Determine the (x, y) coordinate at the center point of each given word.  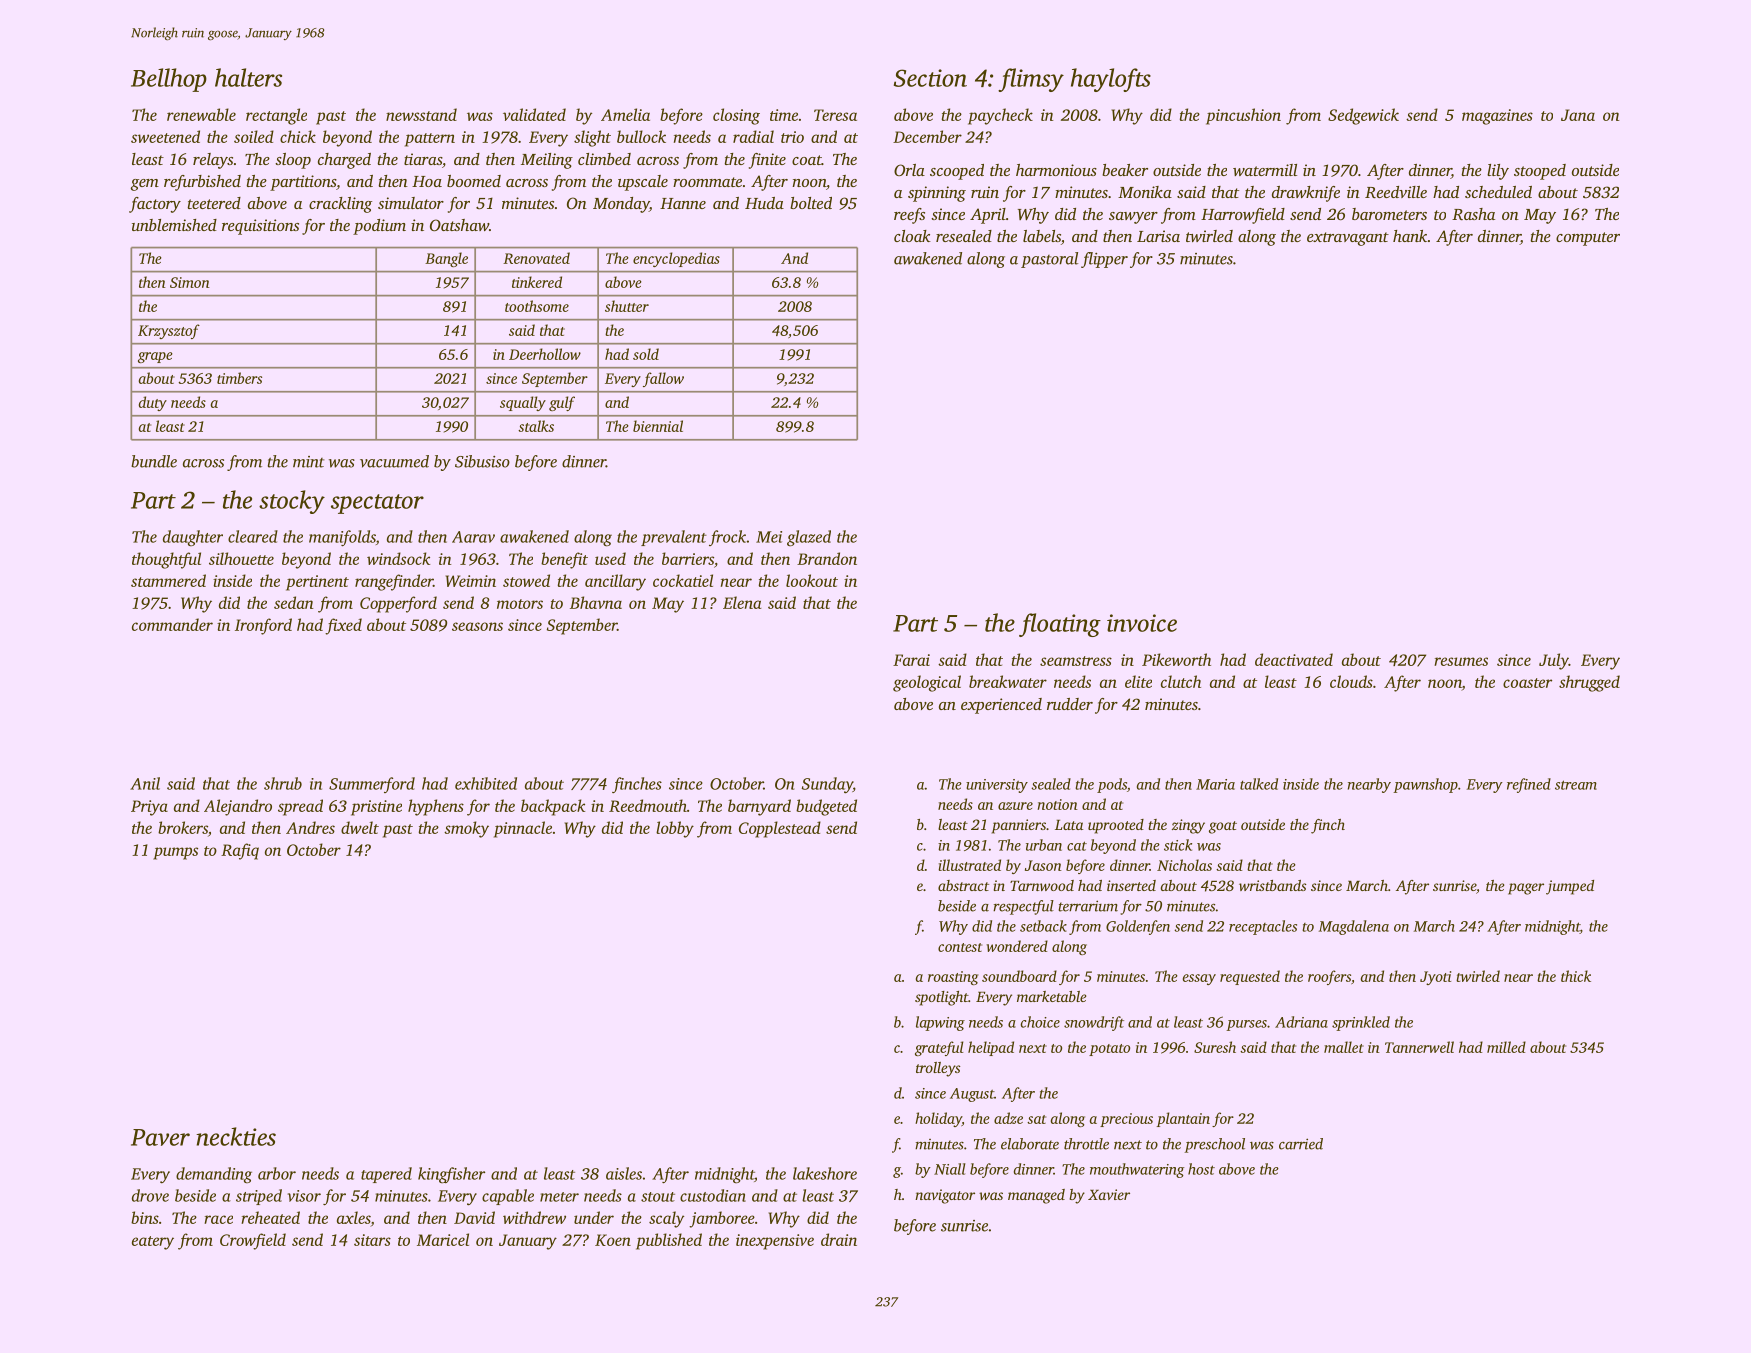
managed (1036, 1196)
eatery (153, 1243)
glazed (809, 538)
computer (1588, 239)
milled (1506, 1047)
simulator (411, 203)
